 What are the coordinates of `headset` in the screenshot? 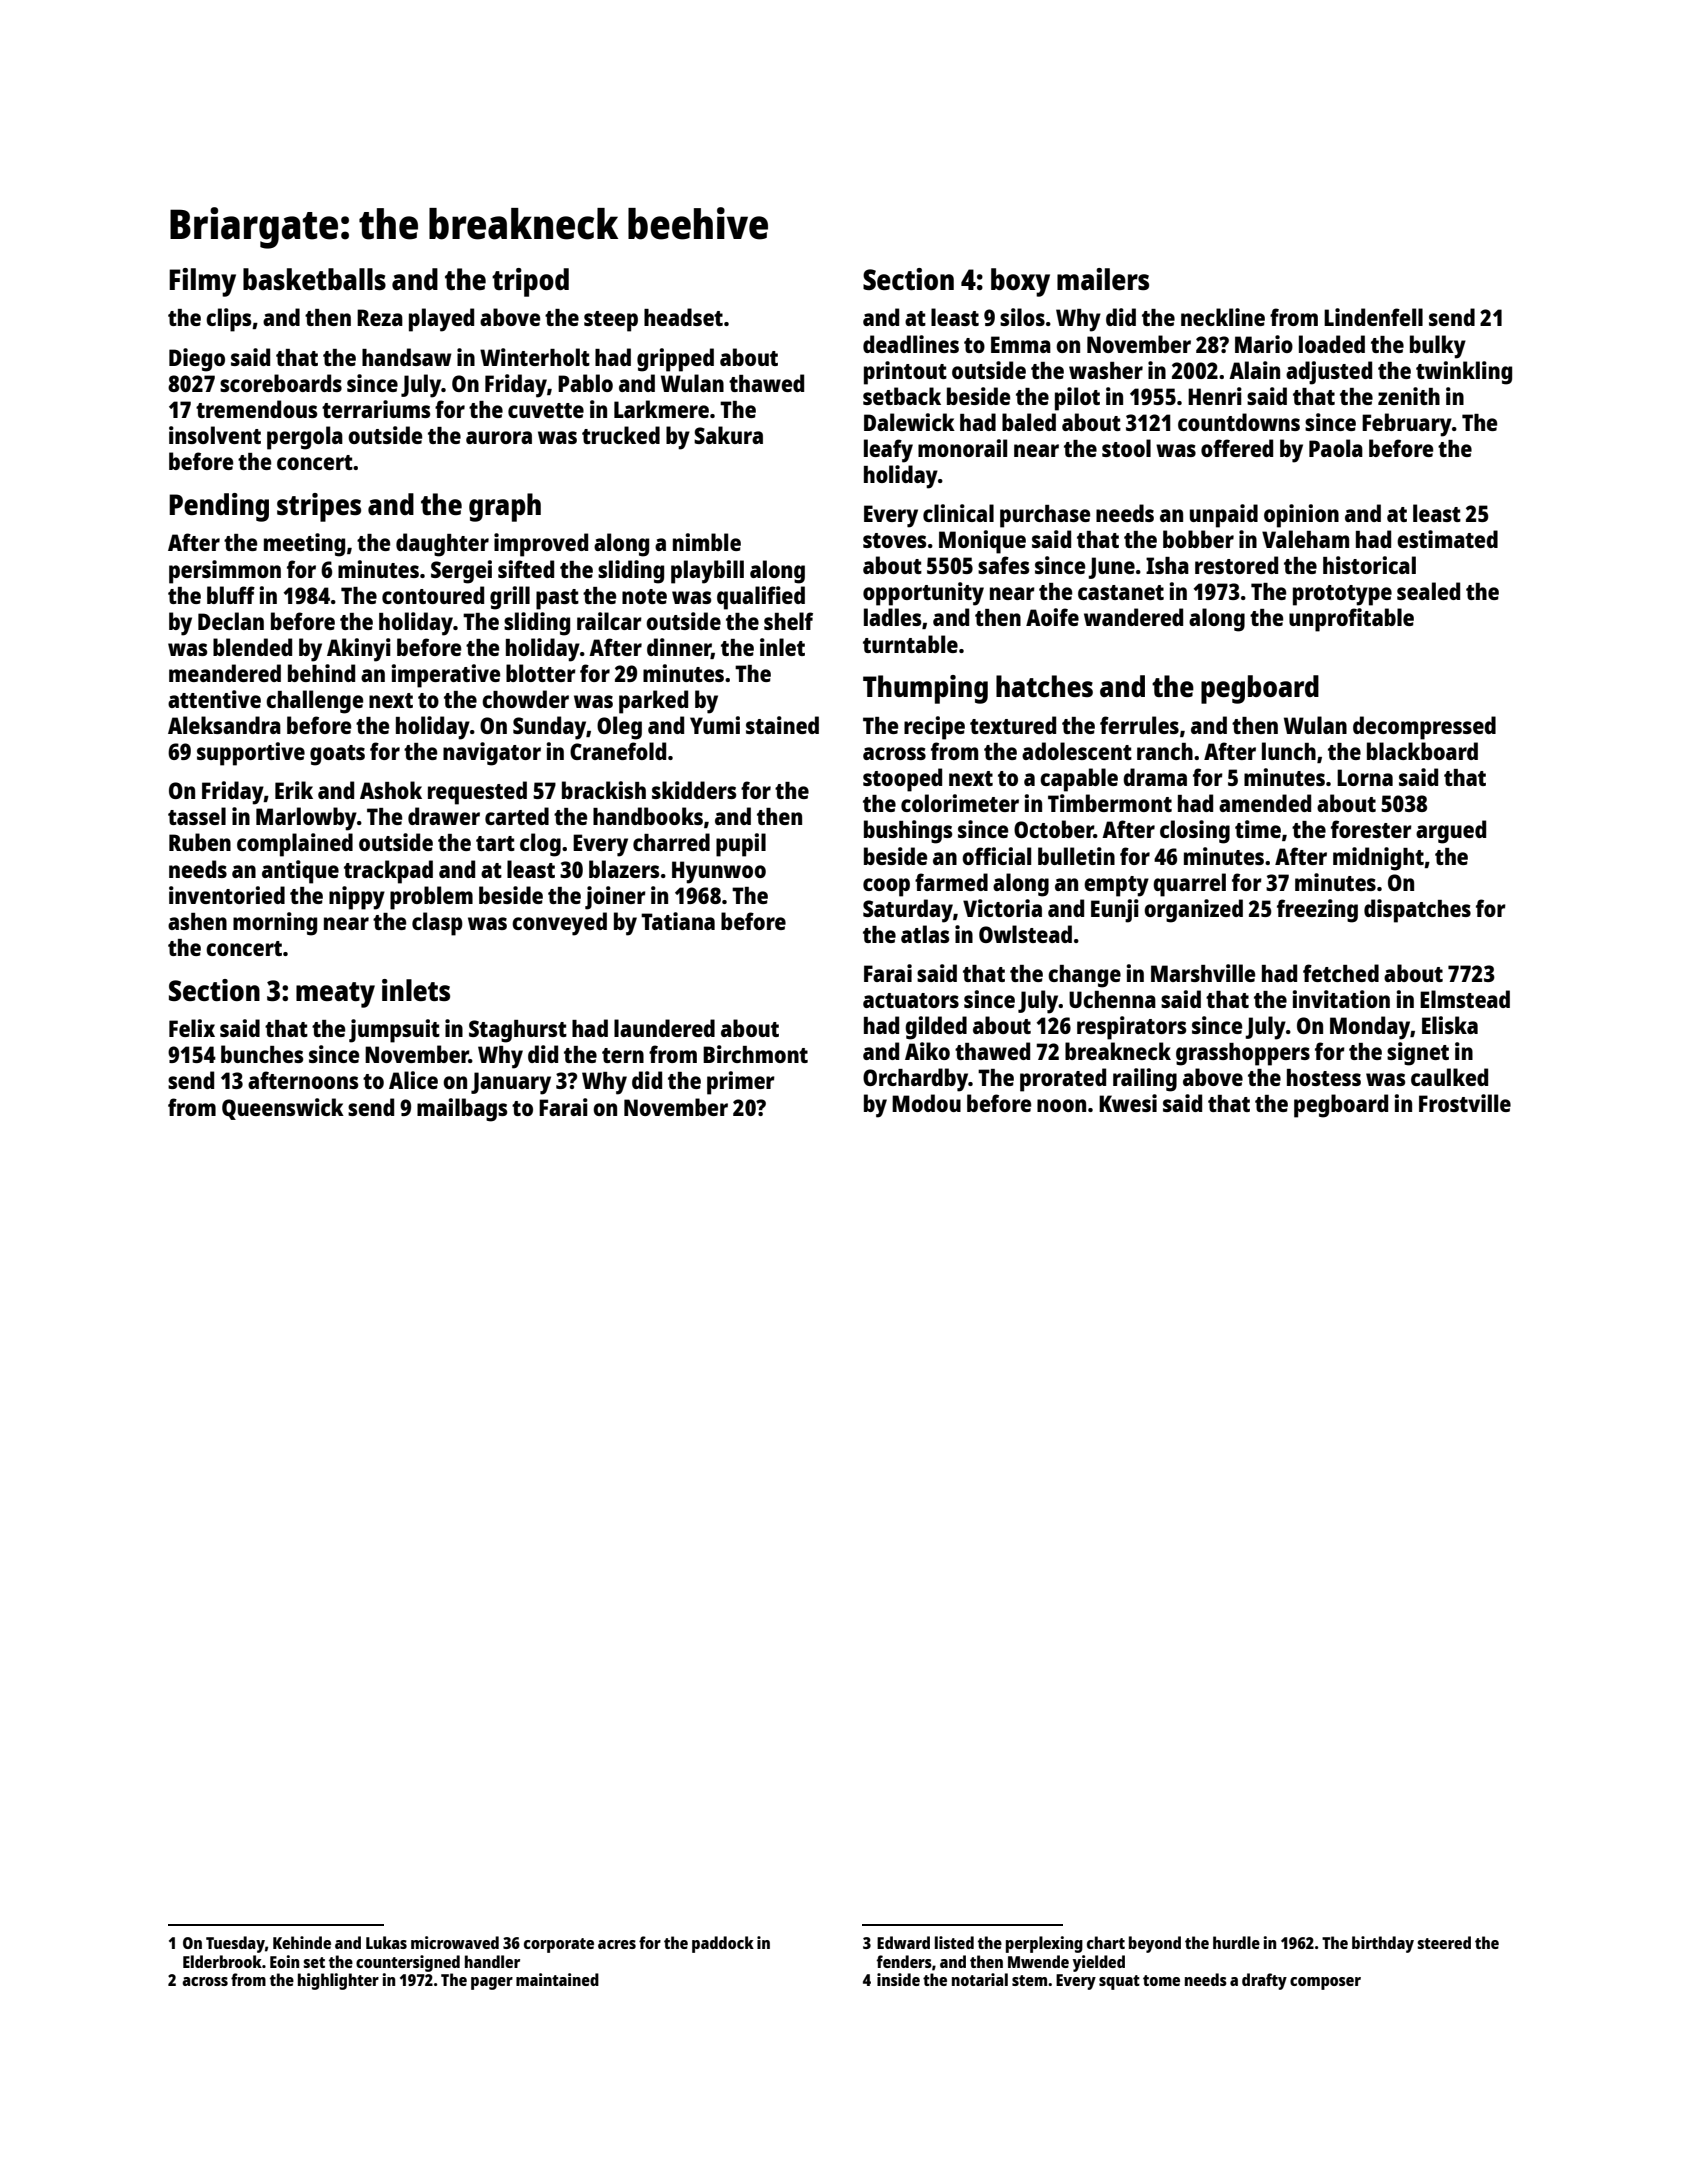 It's located at (683, 317).
